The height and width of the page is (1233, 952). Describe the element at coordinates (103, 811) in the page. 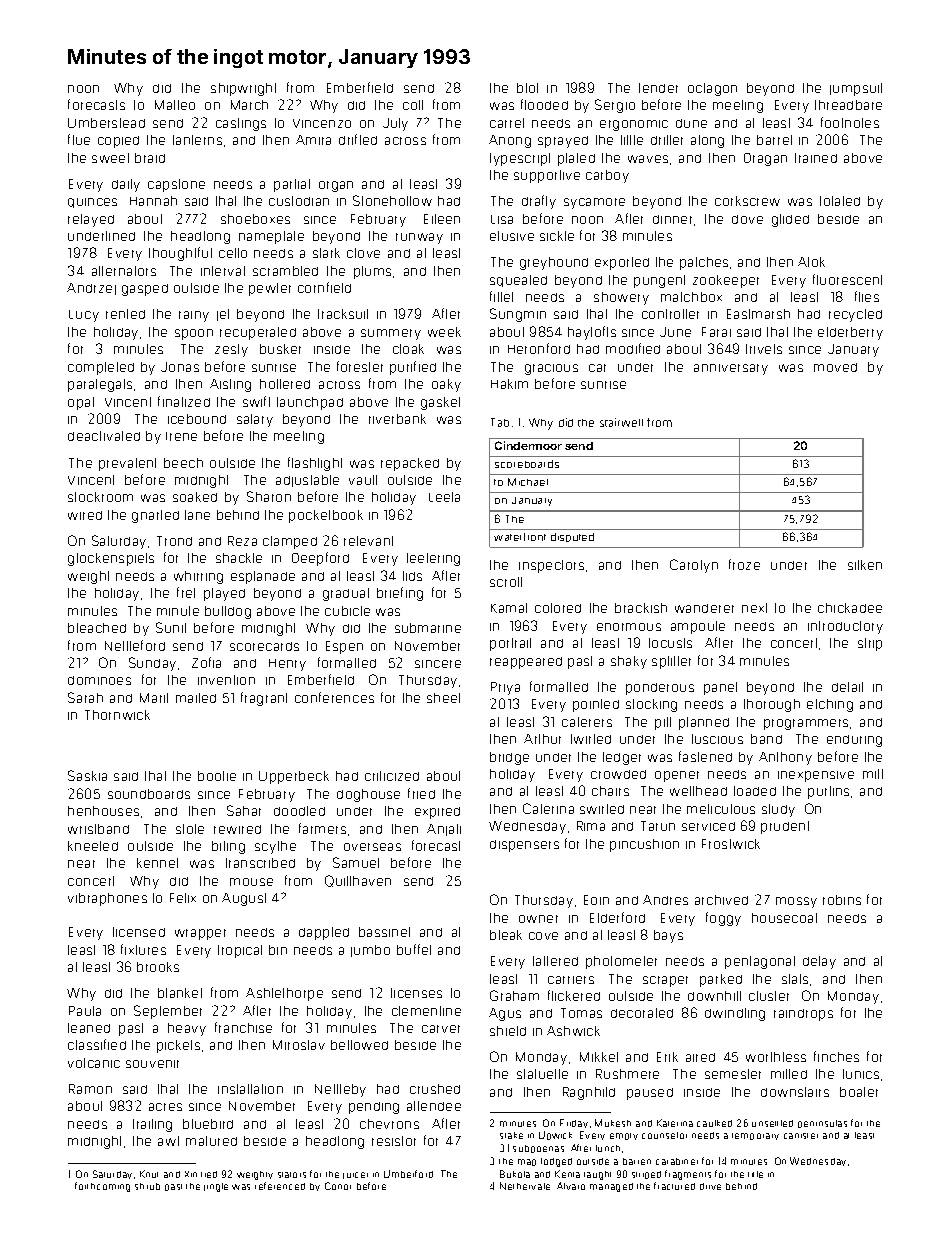

I see `henhouses` at that location.
